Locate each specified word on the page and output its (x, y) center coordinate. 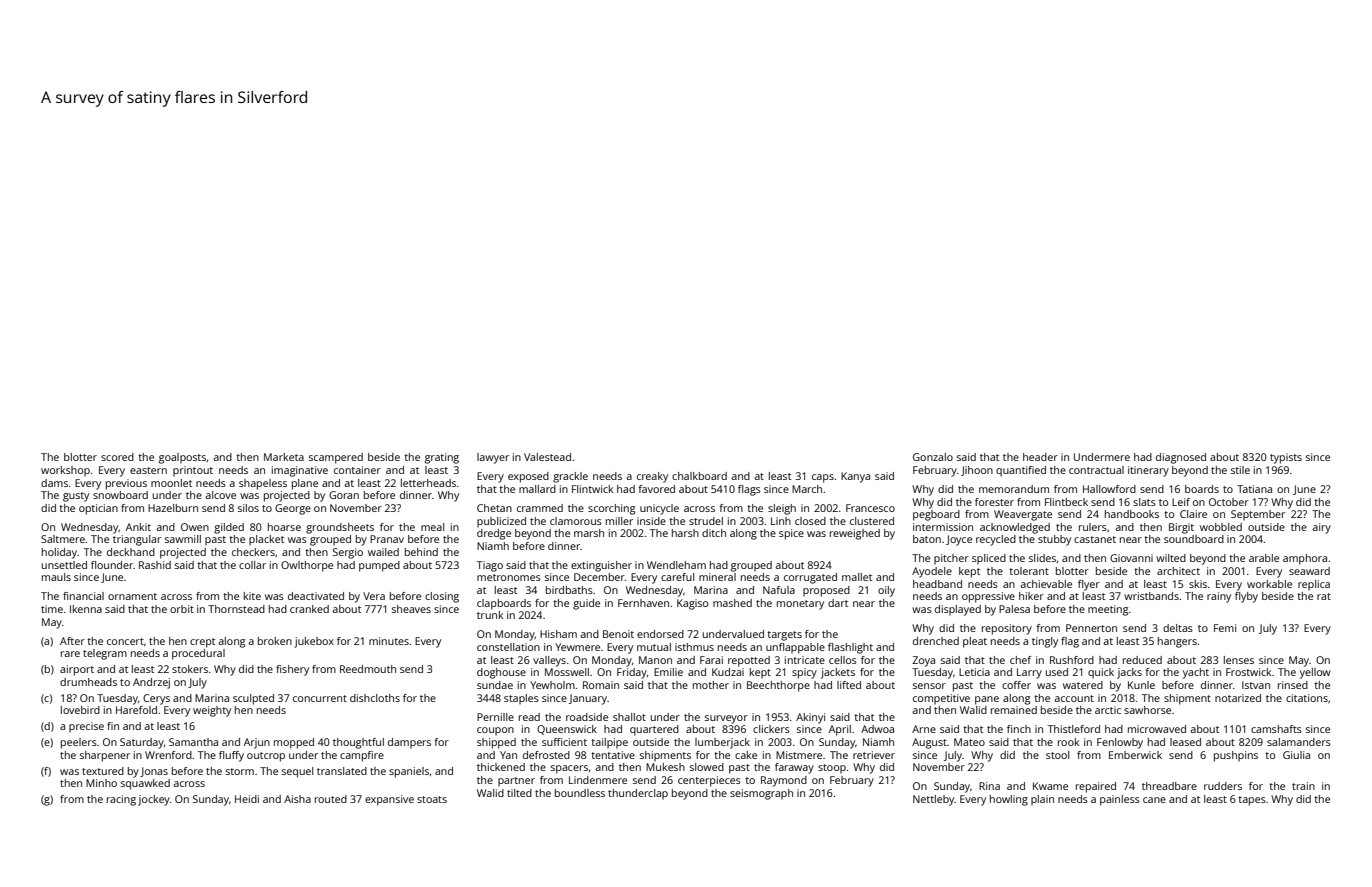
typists (1286, 458)
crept (202, 643)
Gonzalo (933, 457)
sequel (297, 772)
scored (117, 457)
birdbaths (569, 590)
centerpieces (709, 781)
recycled (996, 540)
